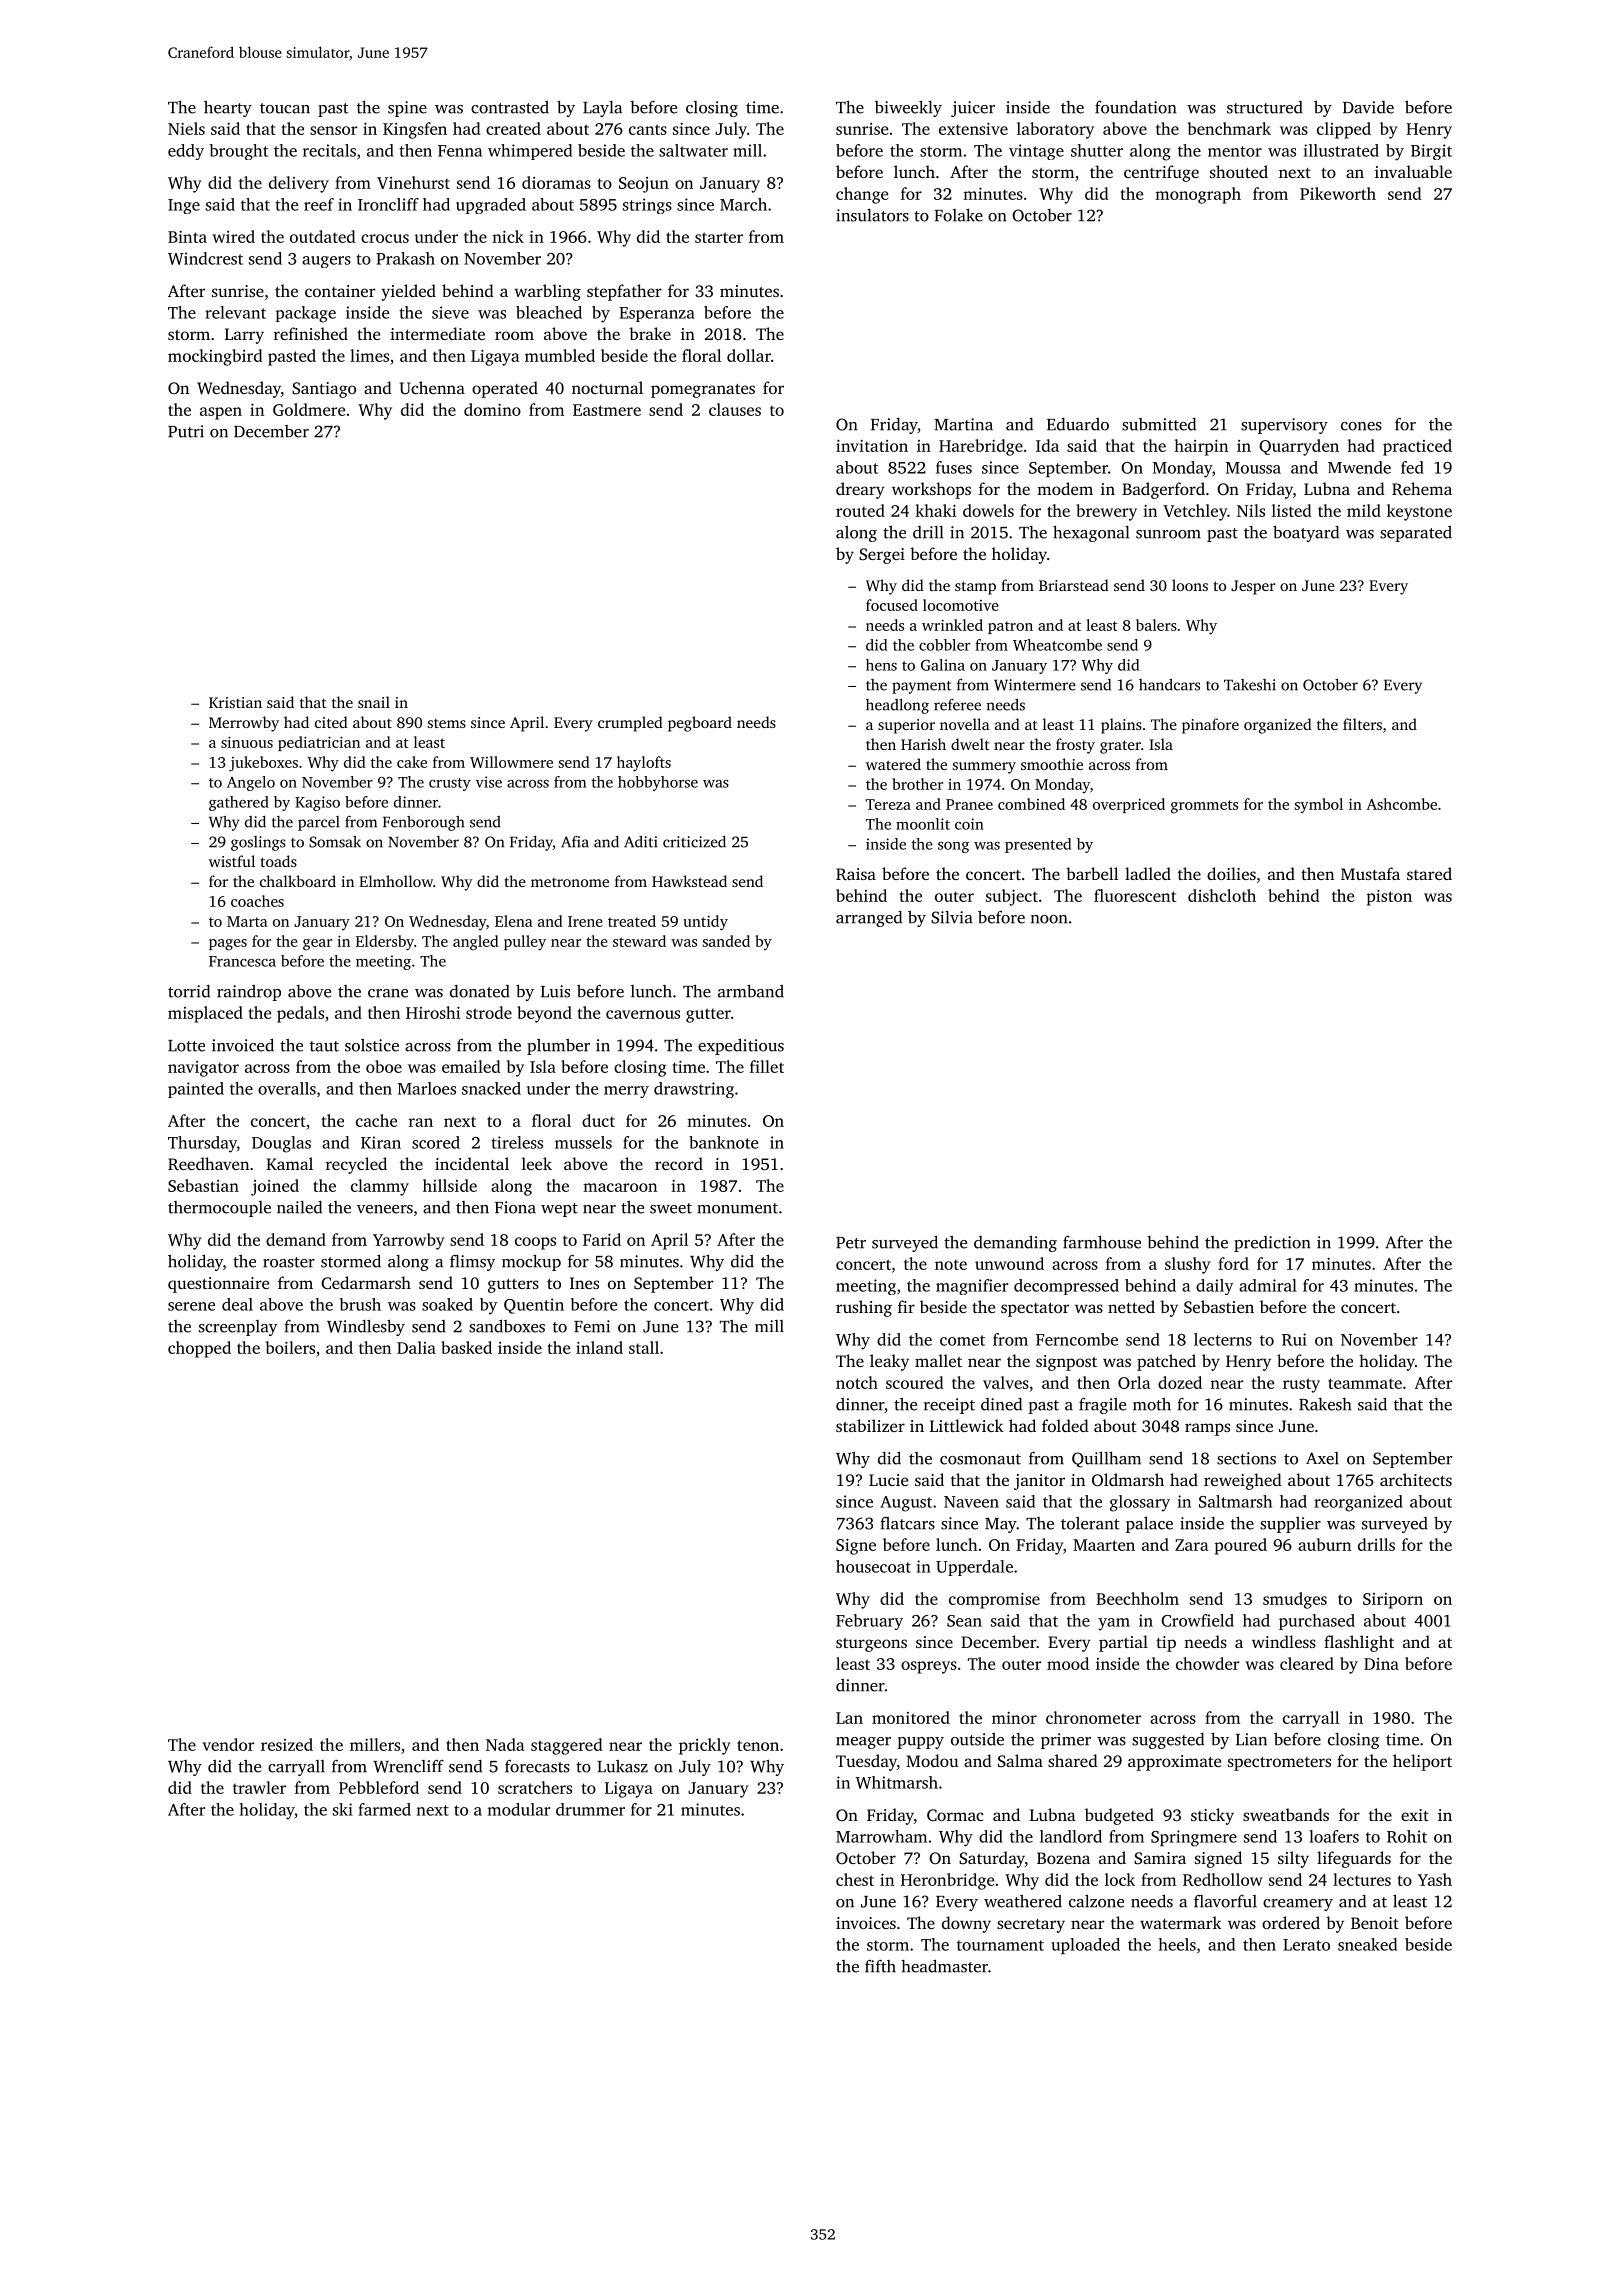  I want to click on Zara, so click(1192, 1545).
